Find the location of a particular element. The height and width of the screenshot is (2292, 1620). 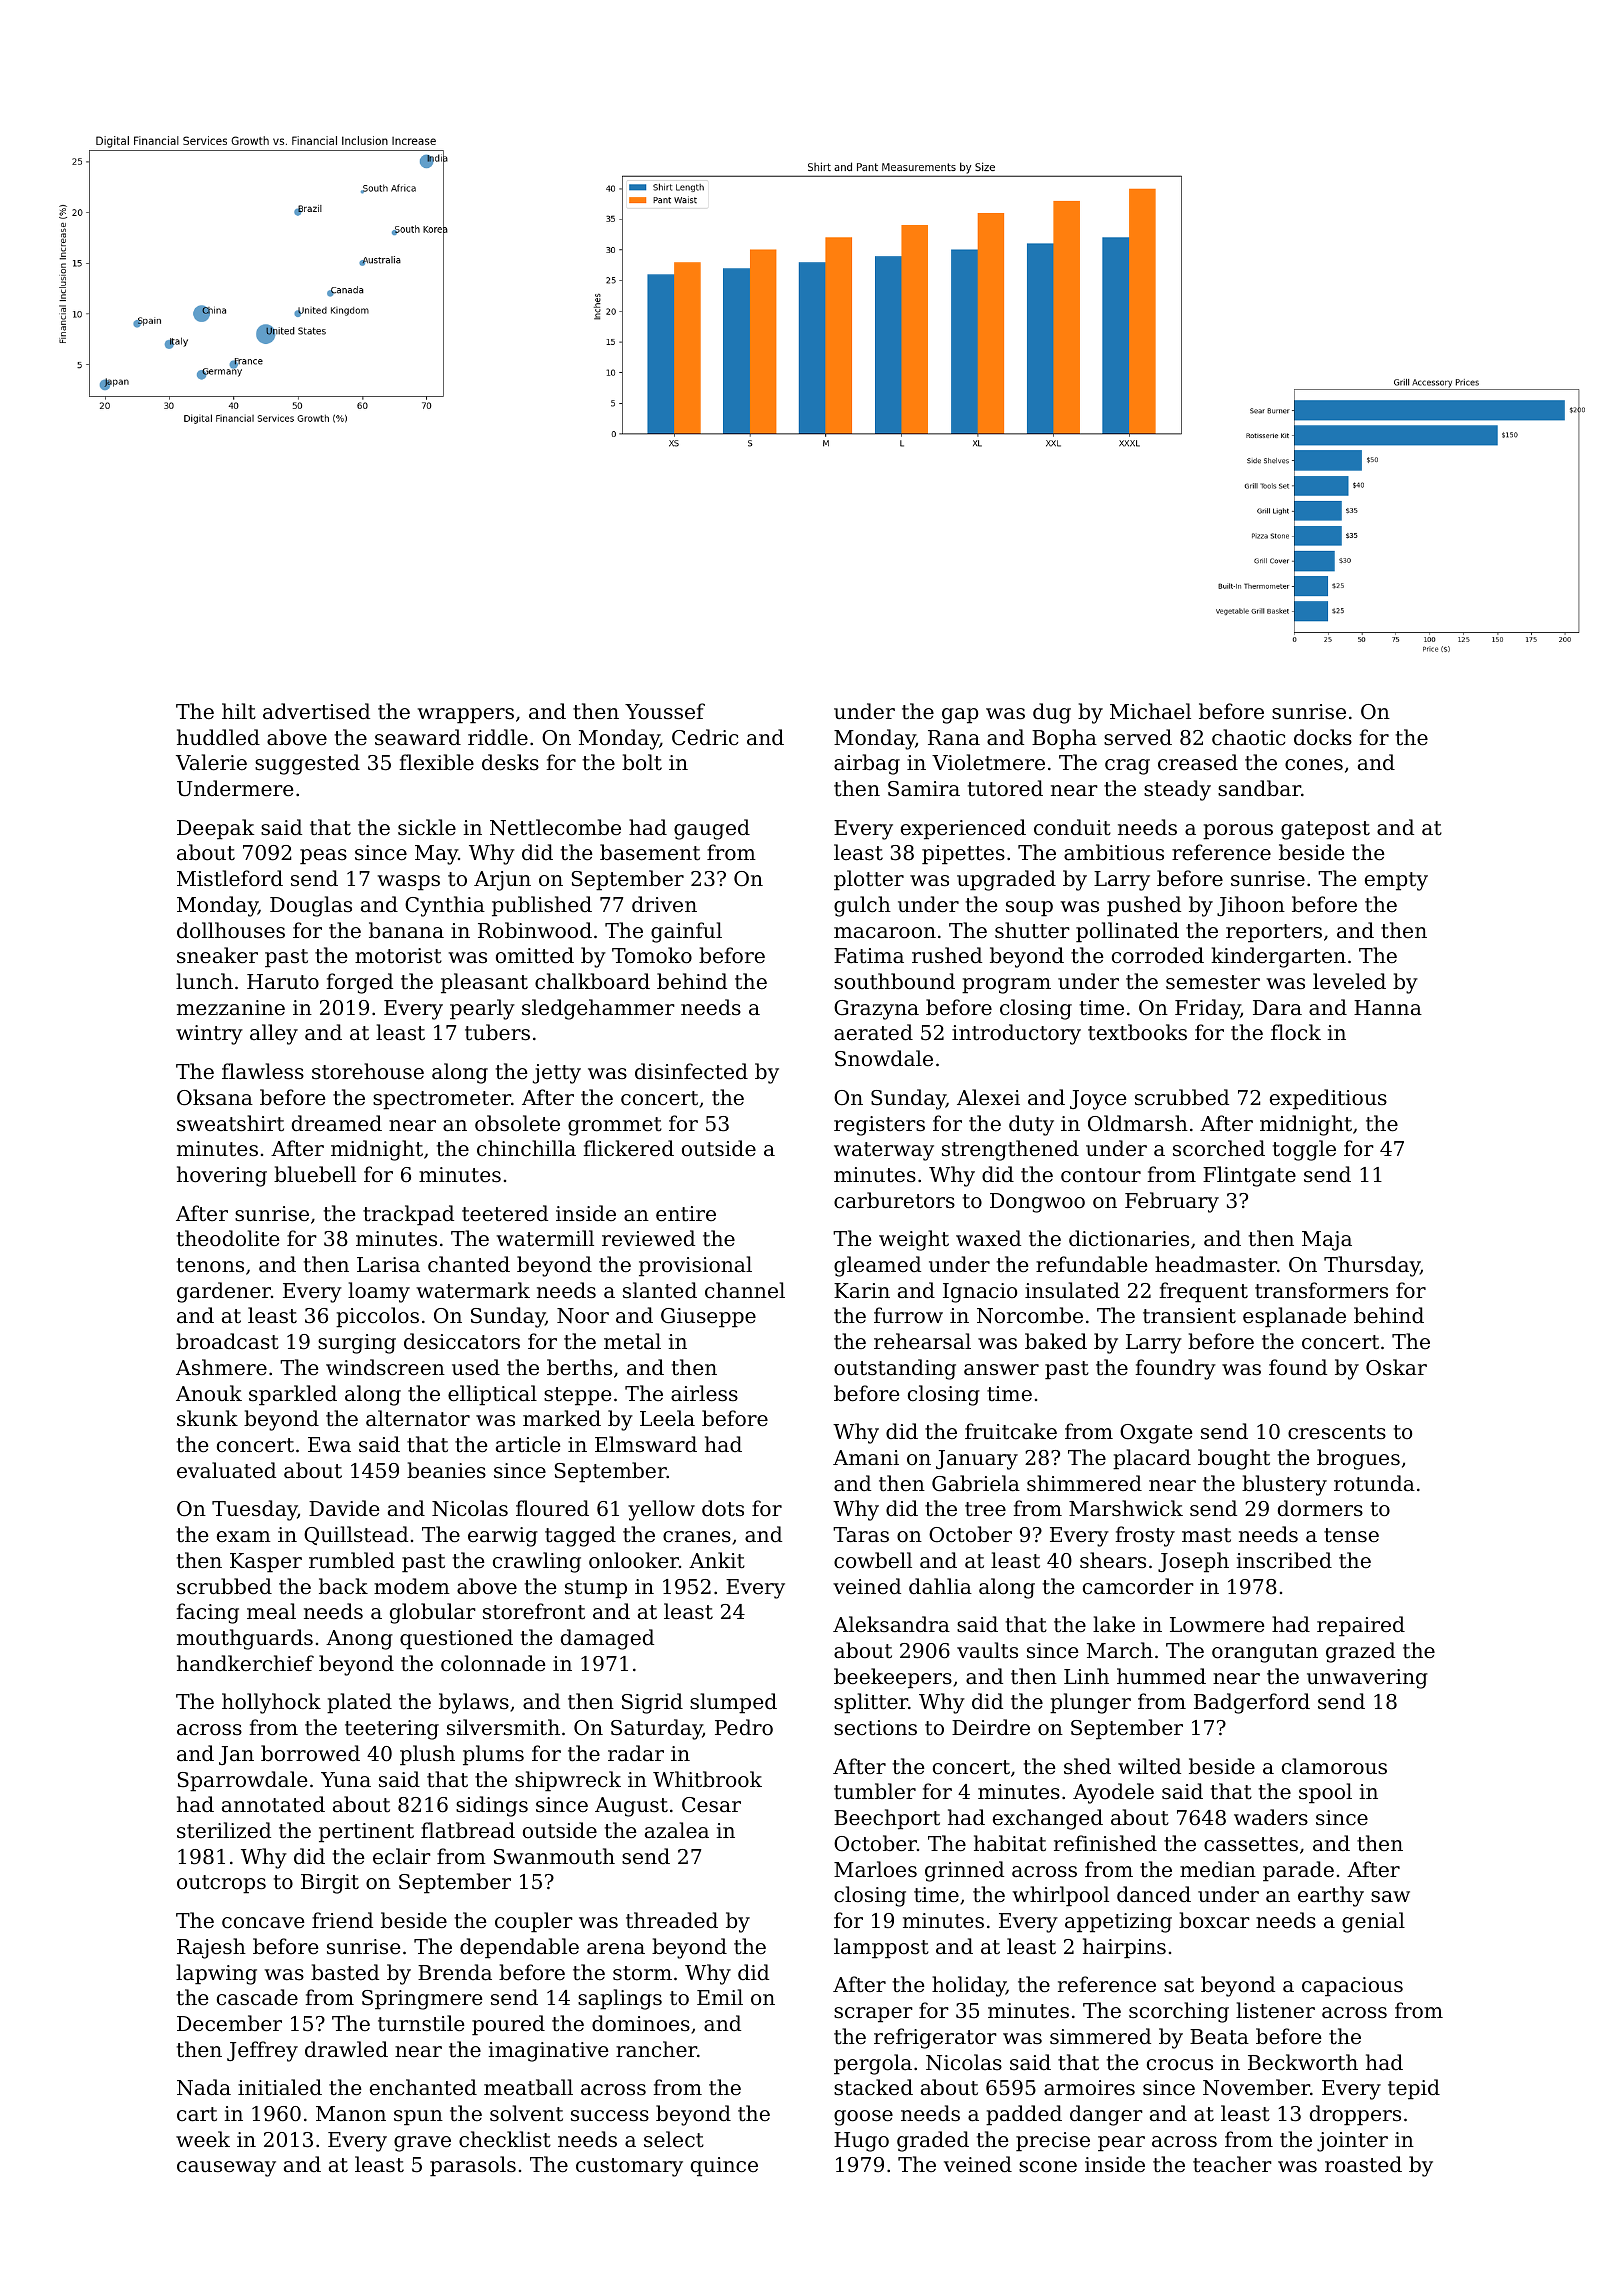

gauged is located at coordinates (712, 829).
